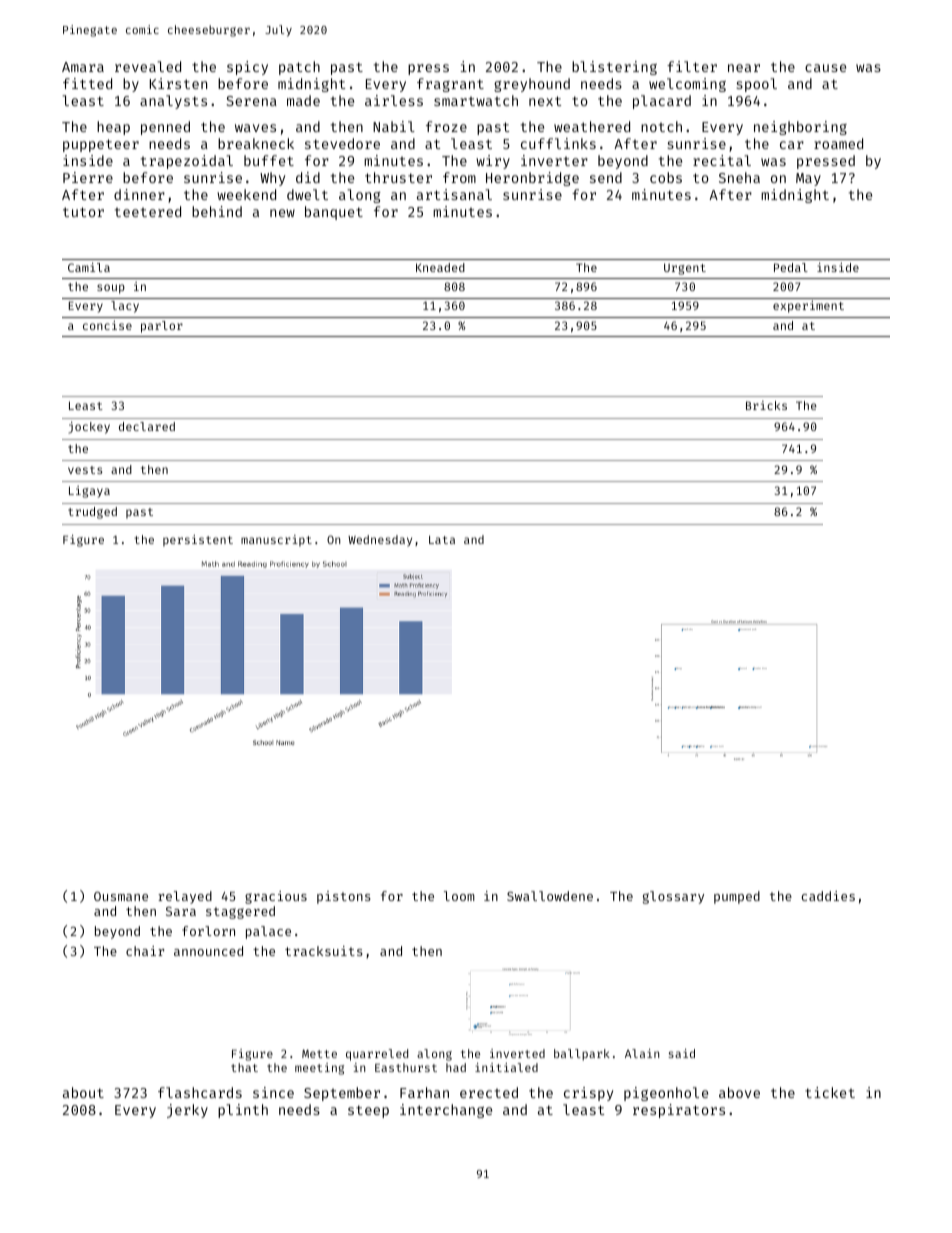 This screenshot has height=1233, width=952. Describe the element at coordinates (83, 1092) in the screenshot. I see `about` at that location.
